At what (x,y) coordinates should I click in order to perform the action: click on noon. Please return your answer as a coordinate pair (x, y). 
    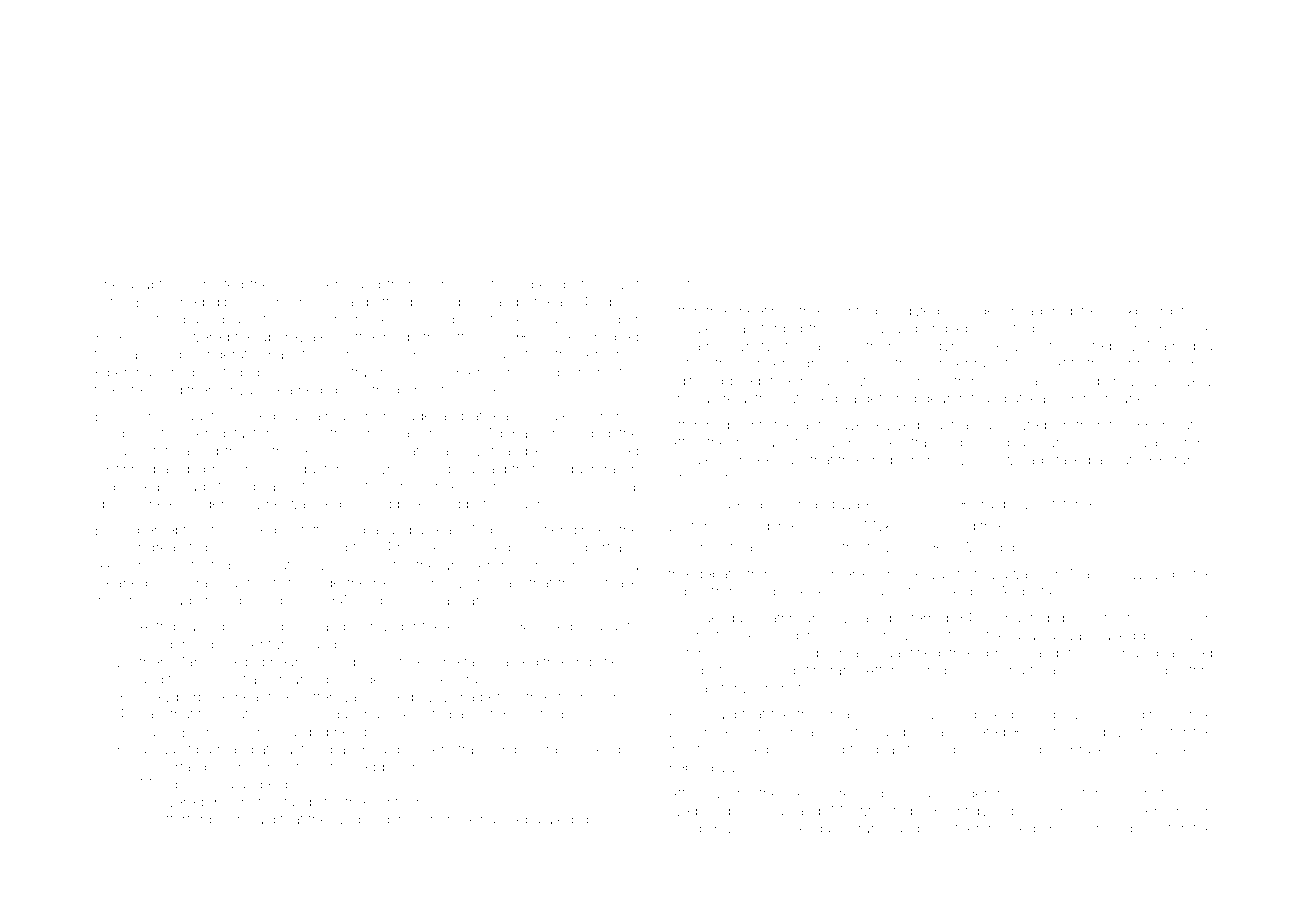
    Looking at the image, I should click on (736, 654).
